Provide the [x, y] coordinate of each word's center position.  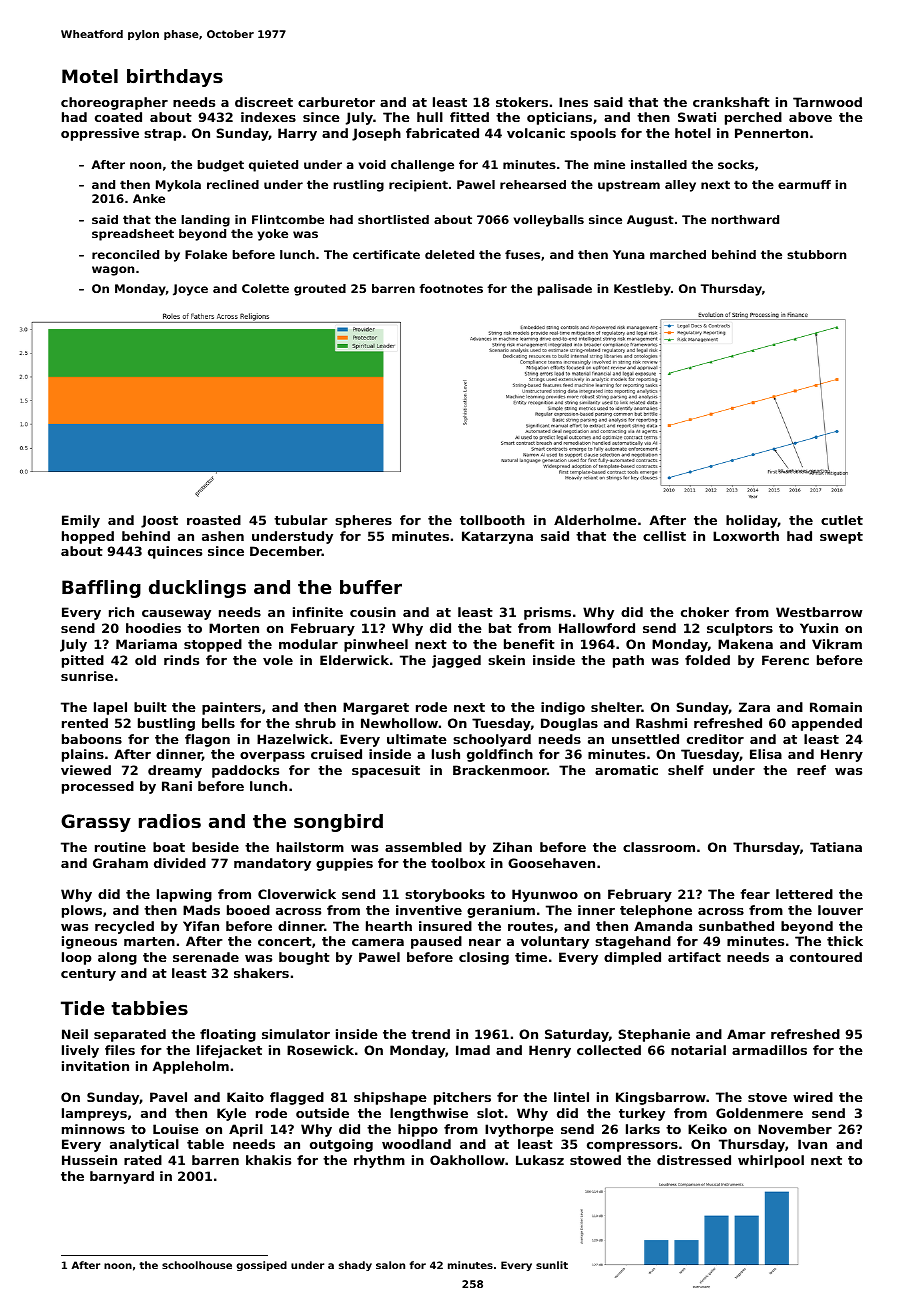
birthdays [175, 78]
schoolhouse [197, 1265]
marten [149, 941]
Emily [81, 521]
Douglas [569, 724]
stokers [522, 102]
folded [707, 660]
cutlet [842, 520]
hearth [389, 926]
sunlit [552, 1265]
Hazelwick [293, 739]
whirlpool [771, 1161]
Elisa [766, 754]
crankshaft [731, 102]
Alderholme [595, 520]
